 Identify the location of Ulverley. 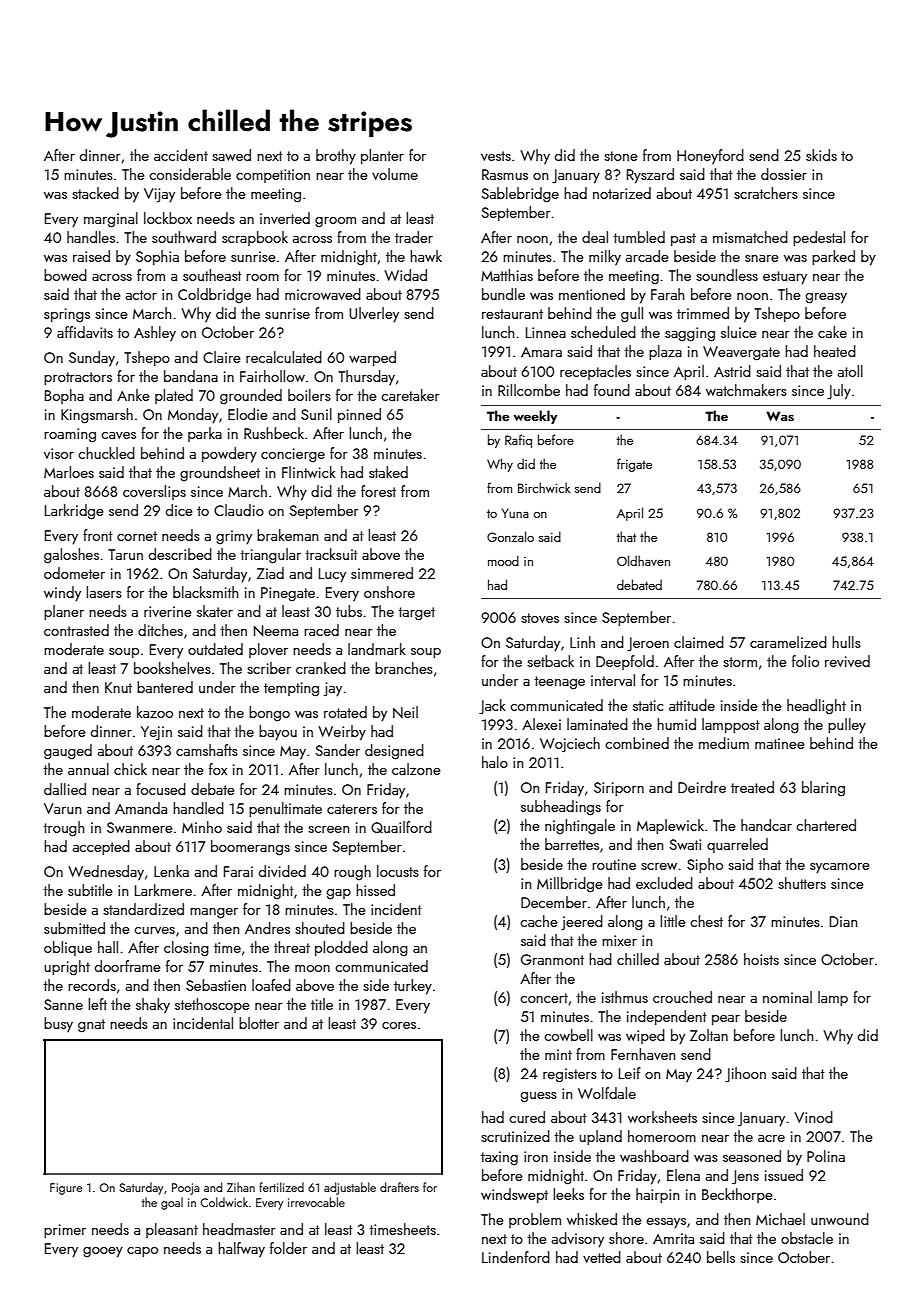
(374, 315).
